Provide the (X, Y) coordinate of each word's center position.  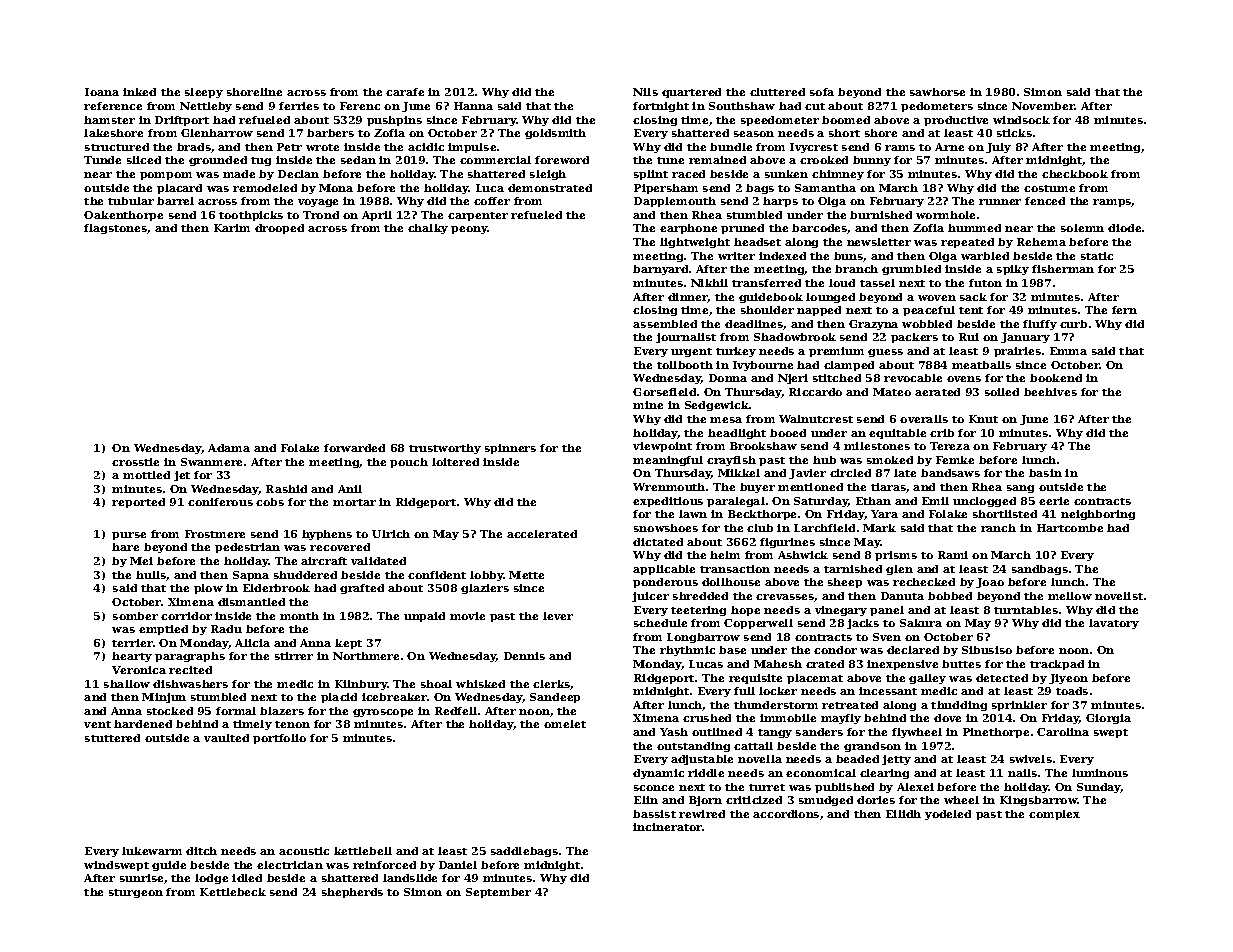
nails (1022, 773)
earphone (688, 229)
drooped (279, 229)
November (1043, 106)
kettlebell (363, 851)
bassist (654, 814)
